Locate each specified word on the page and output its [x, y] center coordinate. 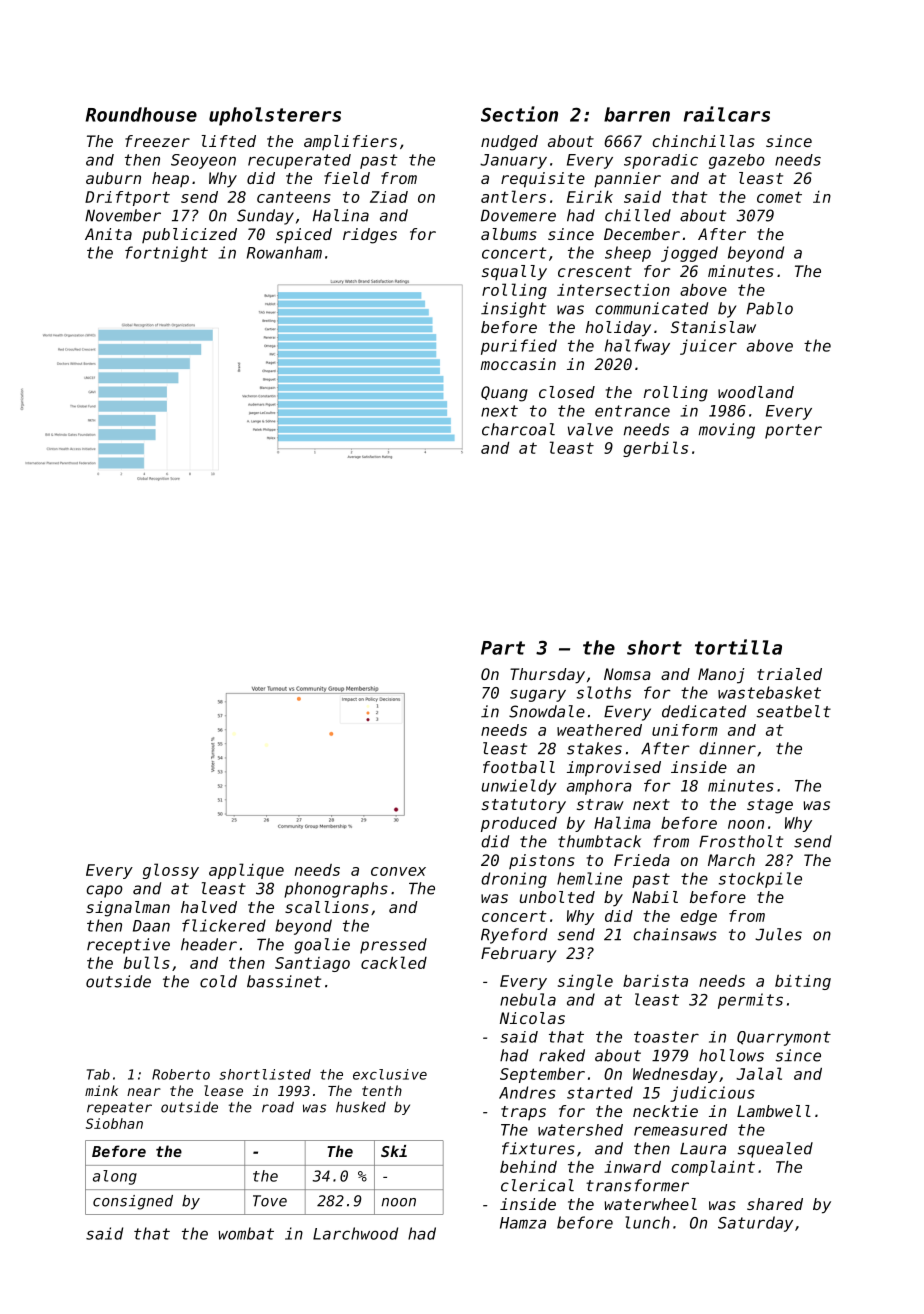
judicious [712, 1094]
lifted [228, 141]
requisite [543, 180]
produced [519, 824]
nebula [528, 999]
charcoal [518, 429]
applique [246, 871]
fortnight [166, 254]
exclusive [390, 1074]
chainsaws [675, 934]
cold [218, 981]
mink [101, 1090]
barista [655, 981]
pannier [627, 180]
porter [793, 431]
